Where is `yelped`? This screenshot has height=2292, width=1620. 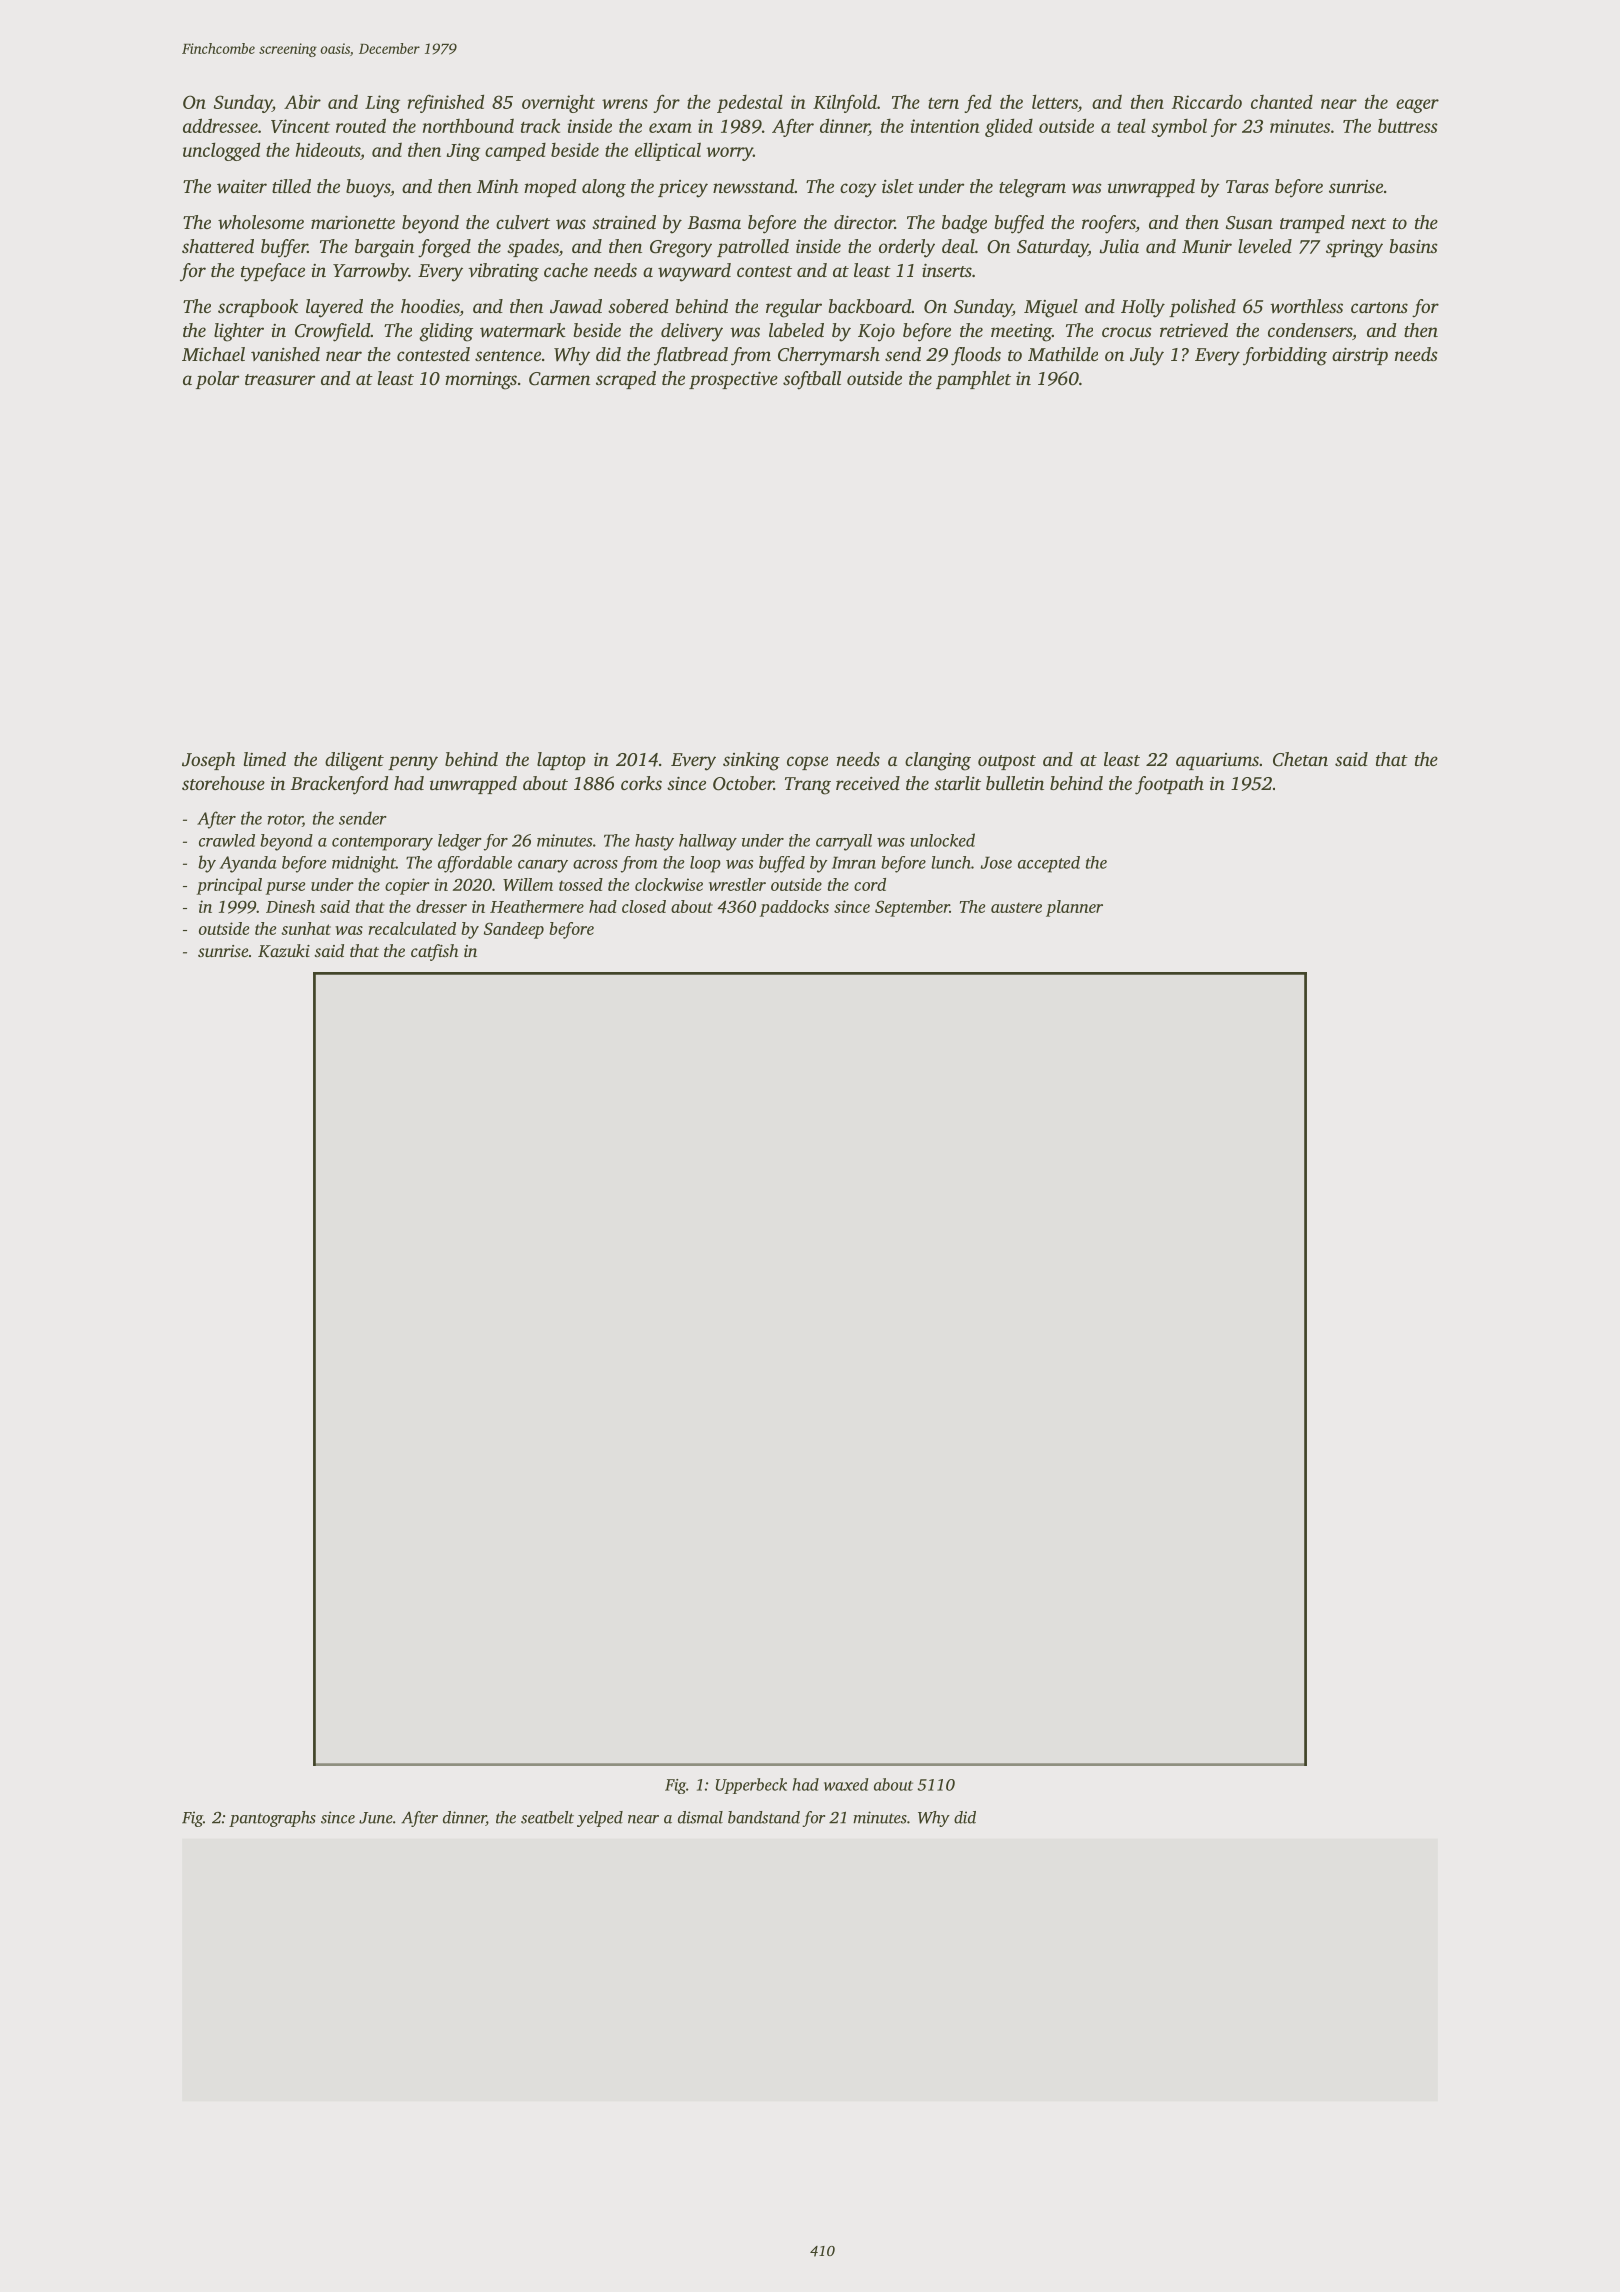 yelped is located at coordinates (600, 1819).
